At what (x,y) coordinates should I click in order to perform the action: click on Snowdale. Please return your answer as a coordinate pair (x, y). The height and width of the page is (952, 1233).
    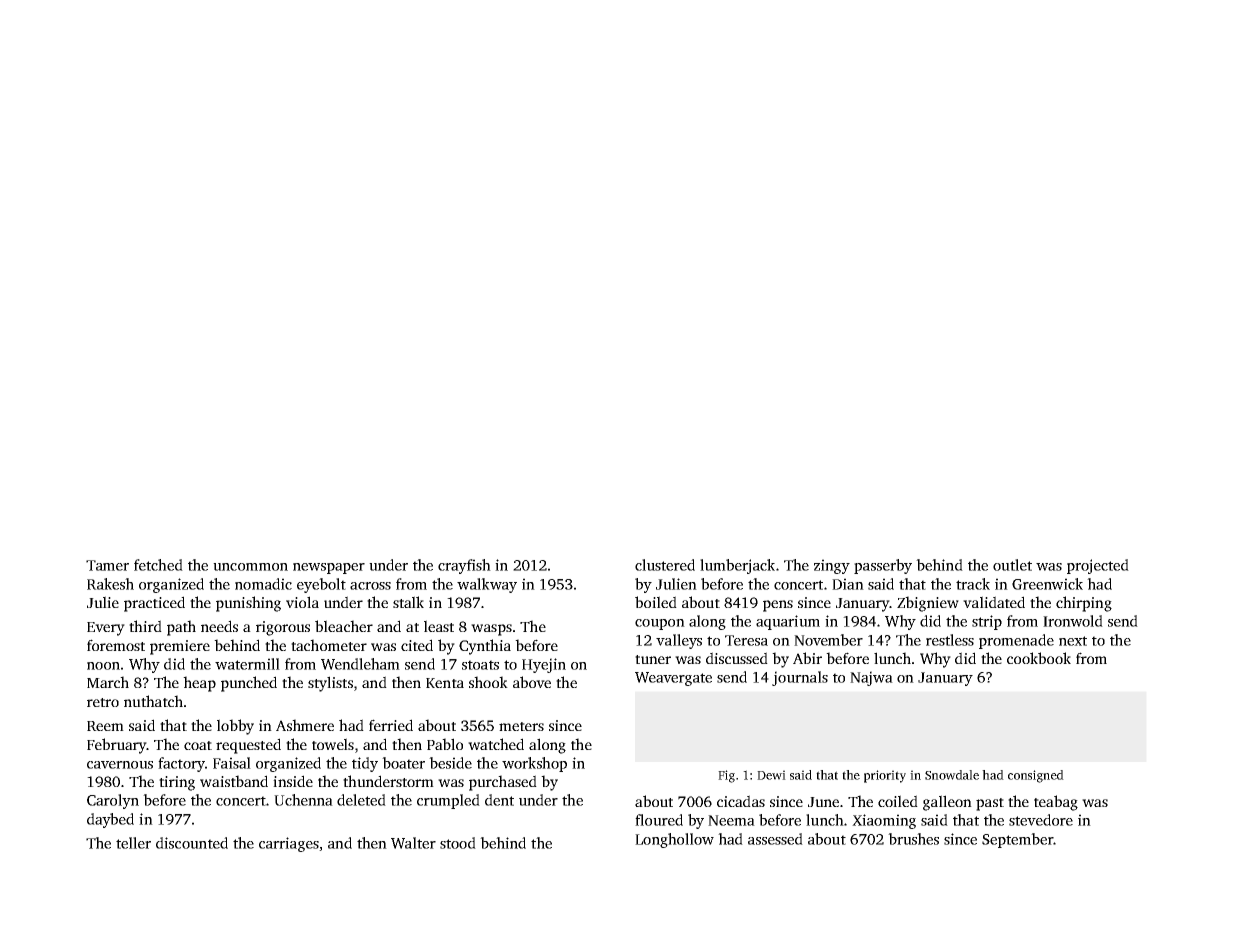
    Looking at the image, I should click on (952, 775).
